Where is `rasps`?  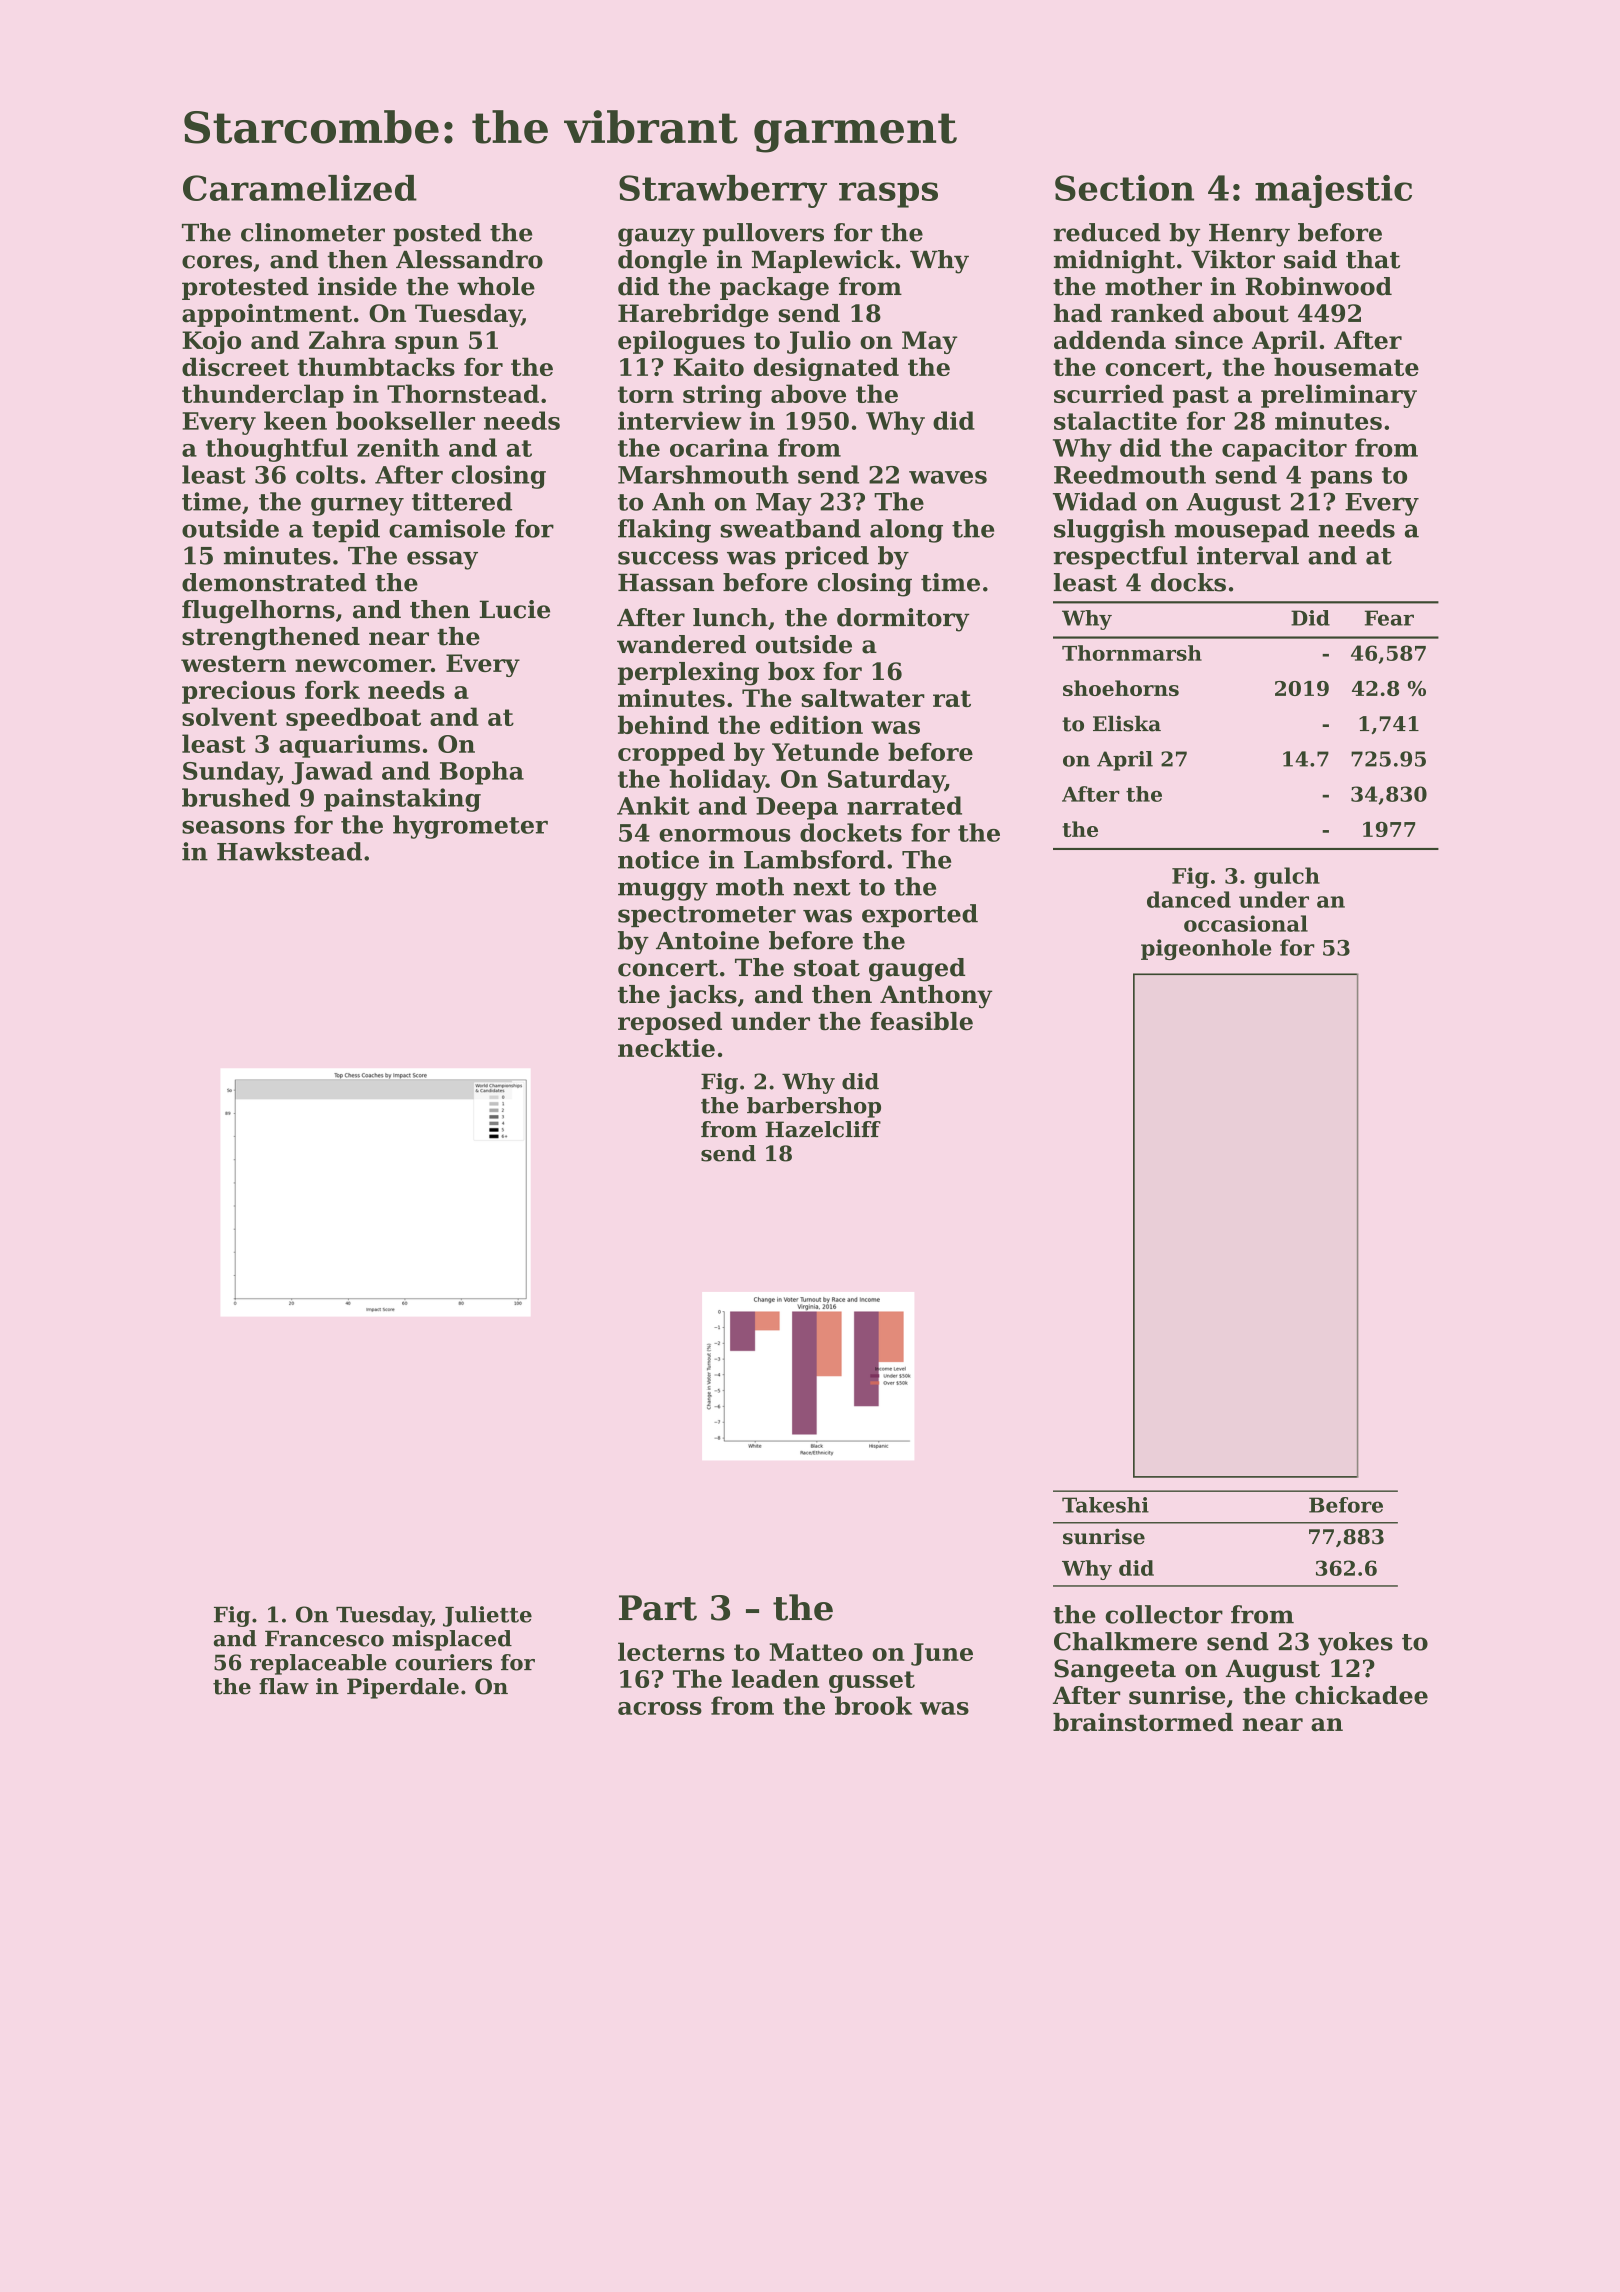
rasps is located at coordinates (888, 195).
